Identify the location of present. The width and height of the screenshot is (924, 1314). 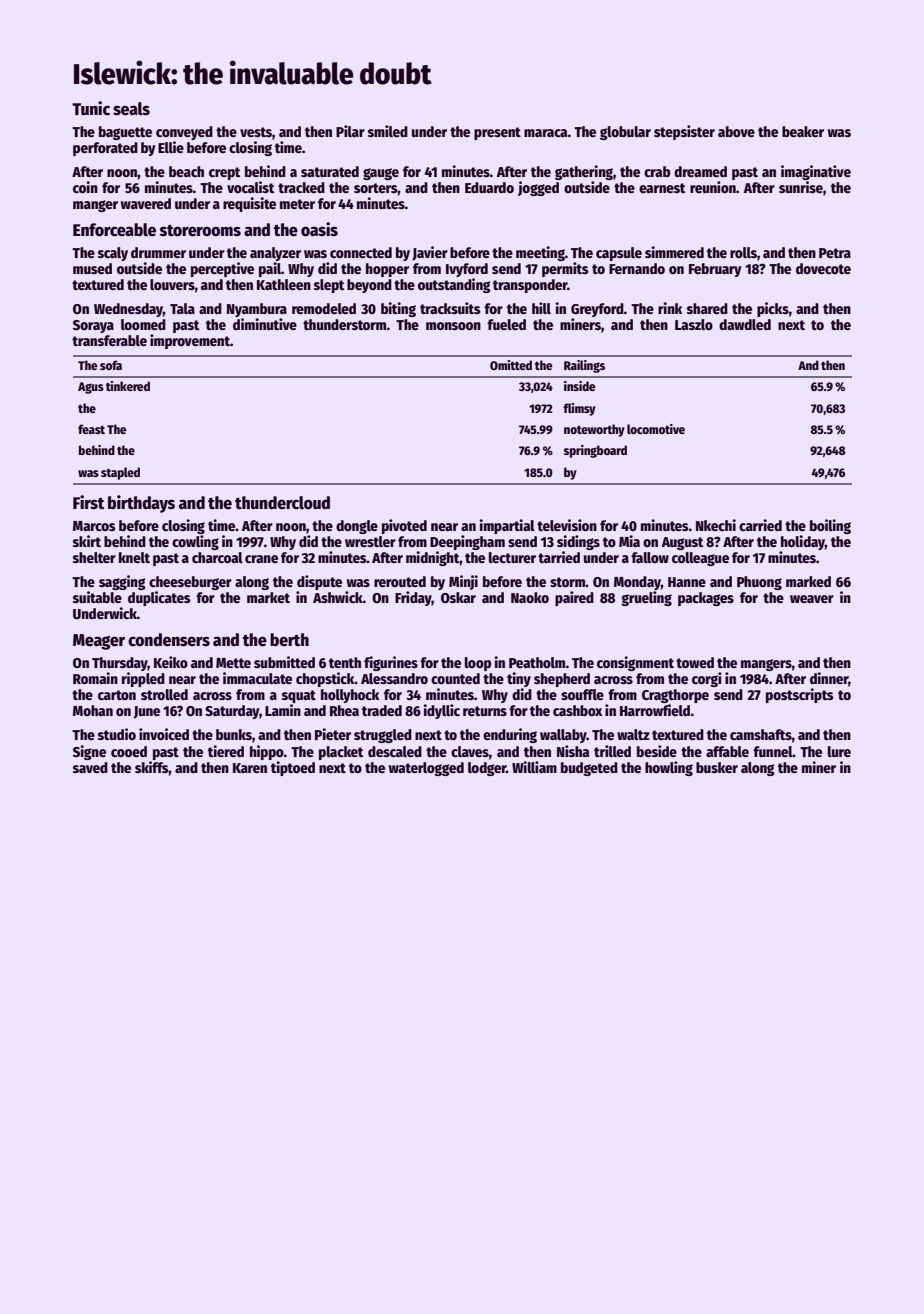
(497, 133).
